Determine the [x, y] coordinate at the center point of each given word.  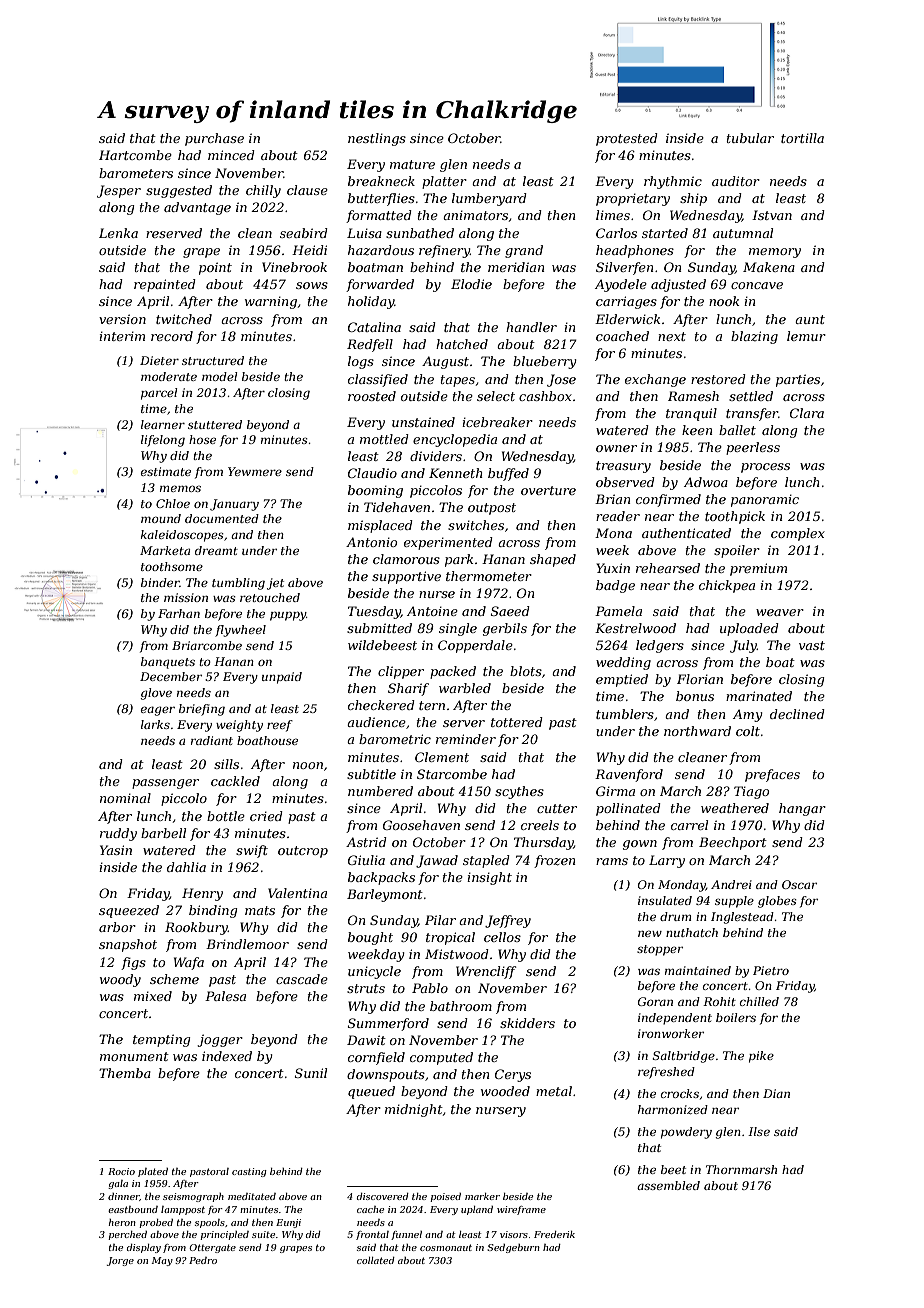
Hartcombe [135, 155]
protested [627, 139]
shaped [553, 560]
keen [697, 430]
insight [489, 878]
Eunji [288, 1223]
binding [213, 911]
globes [777, 902]
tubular [750, 138]
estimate [166, 471]
